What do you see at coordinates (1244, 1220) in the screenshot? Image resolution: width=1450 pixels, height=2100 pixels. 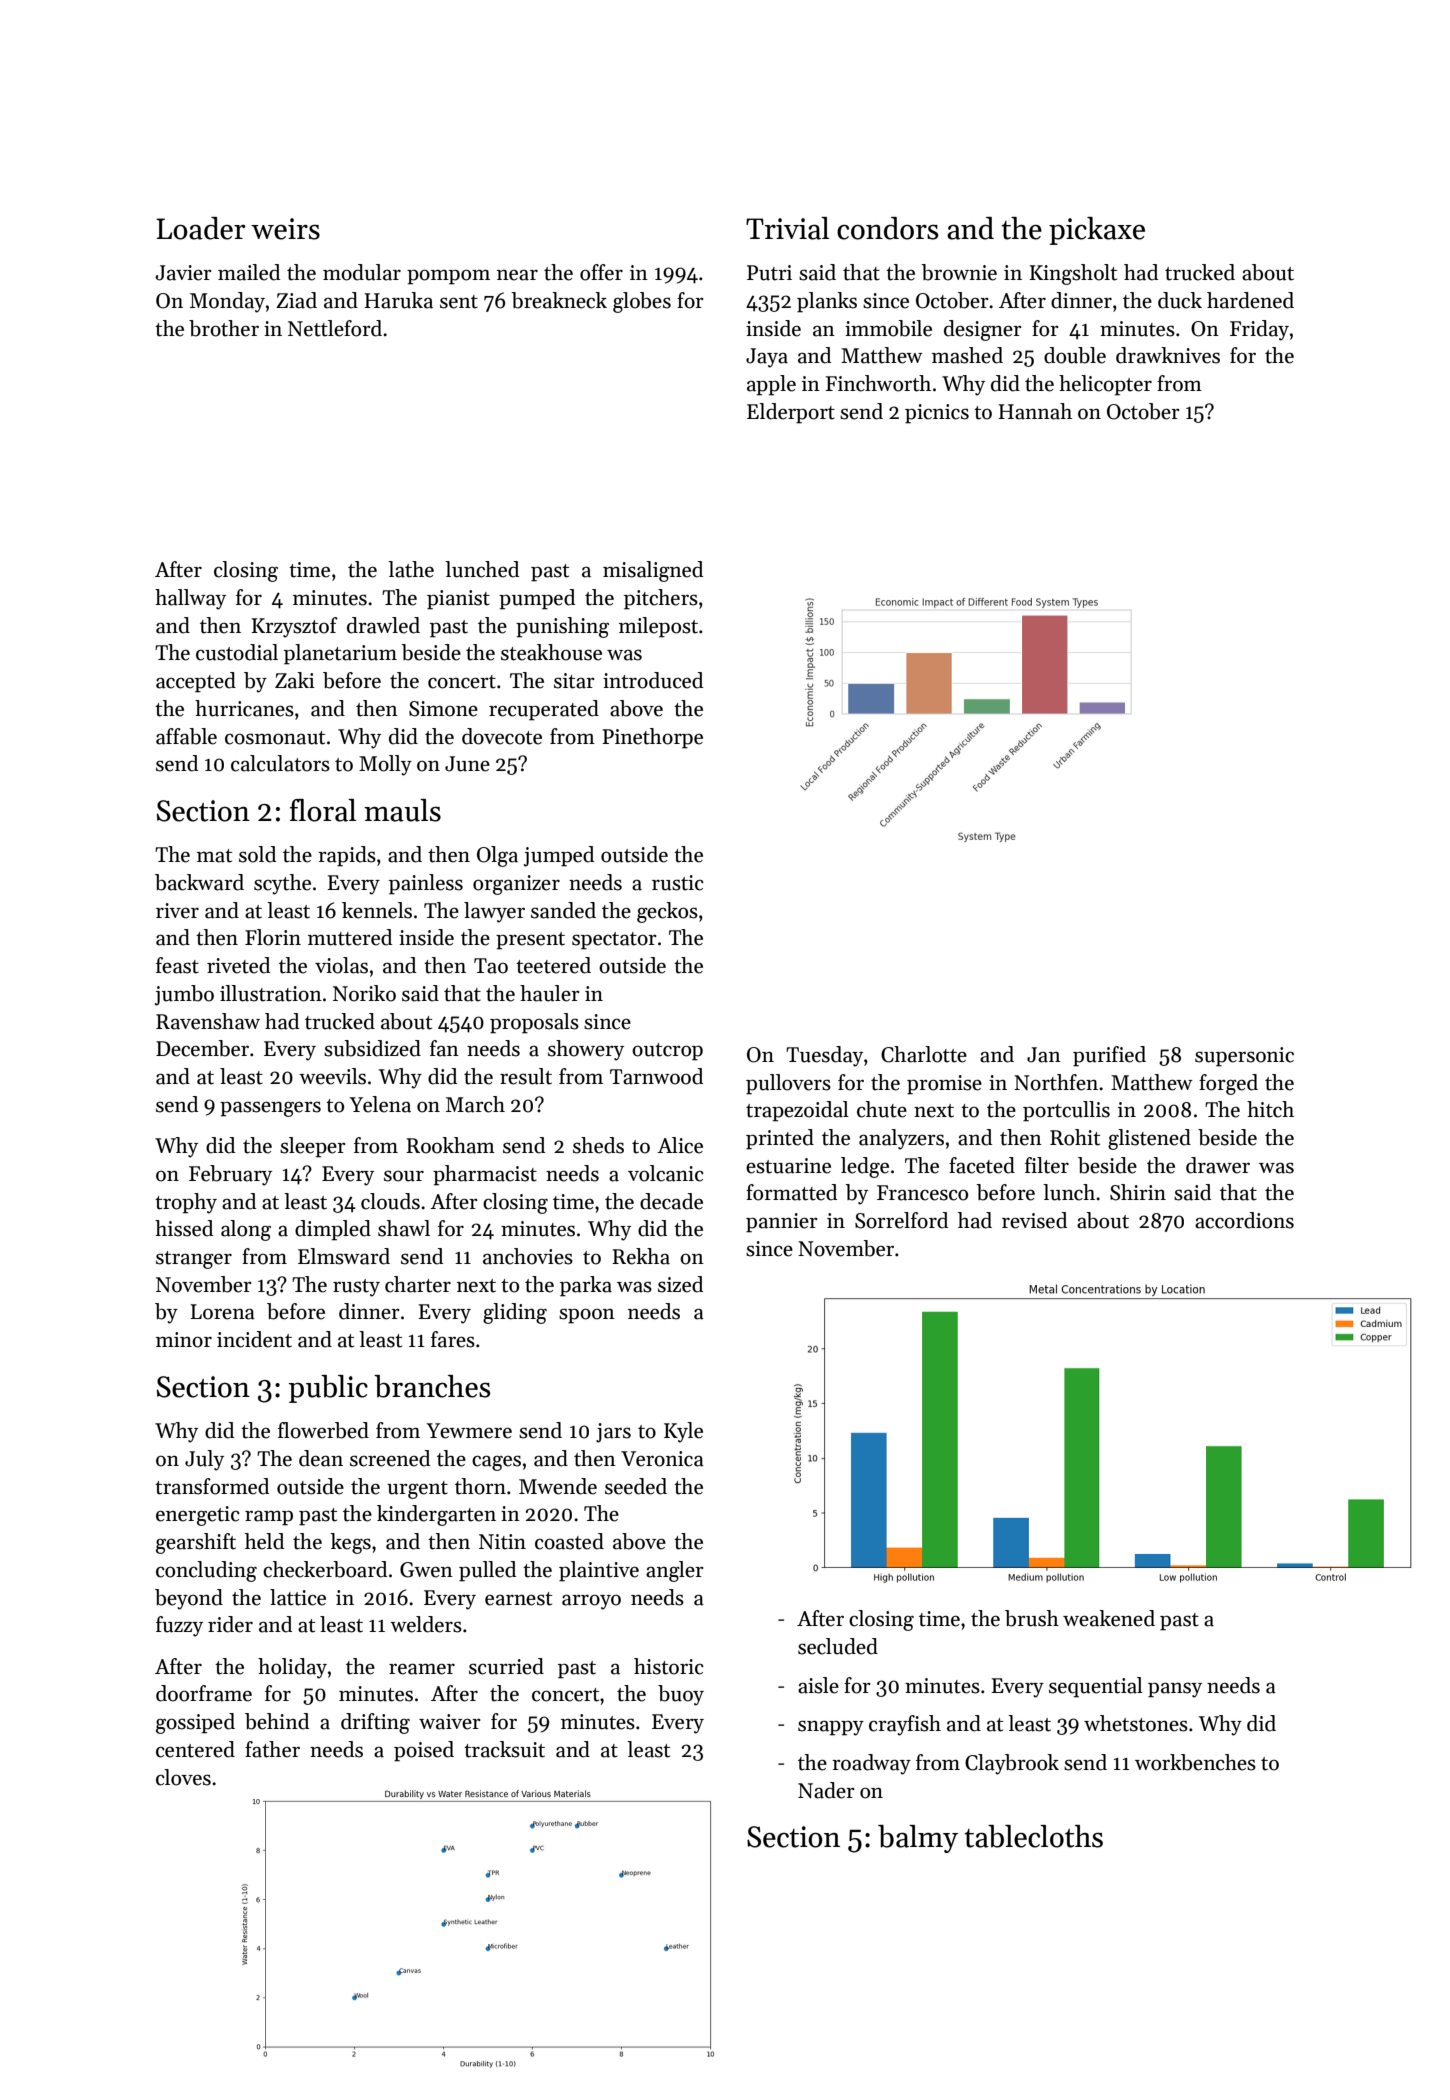 I see `accordions` at bounding box center [1244, 1220].
